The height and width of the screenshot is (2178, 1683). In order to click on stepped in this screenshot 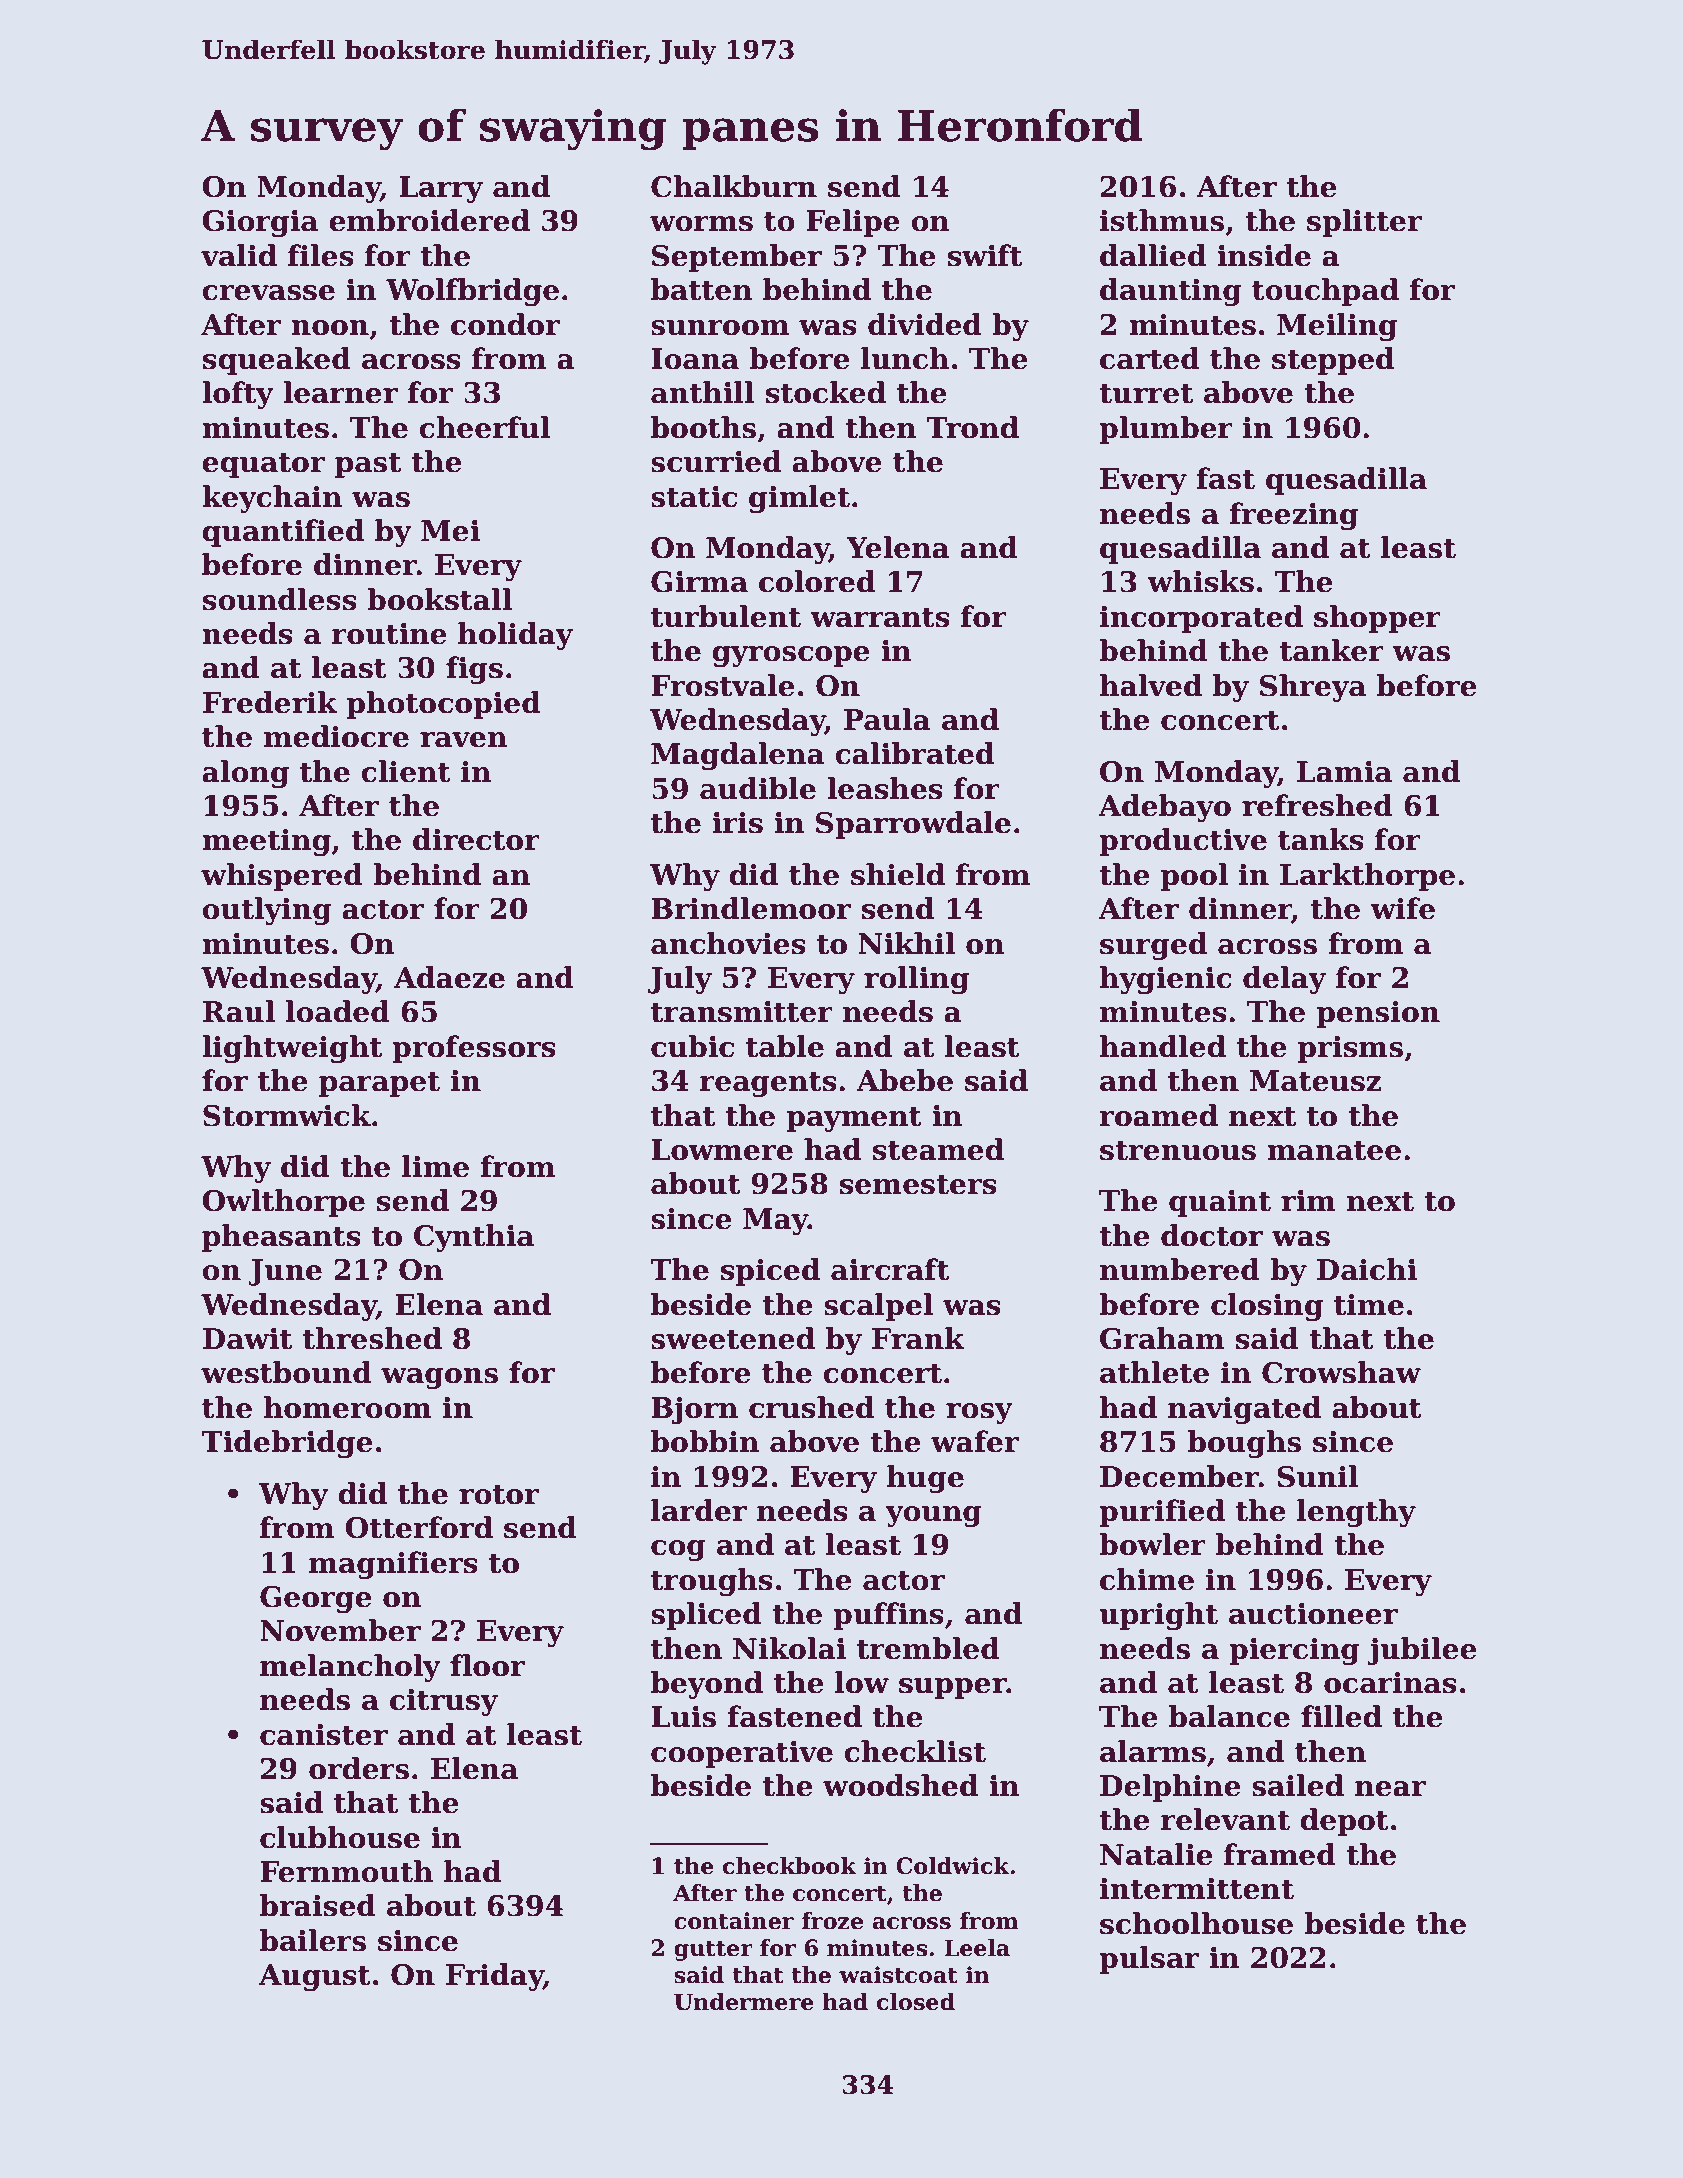, I will do `click(1333, 361)`.
